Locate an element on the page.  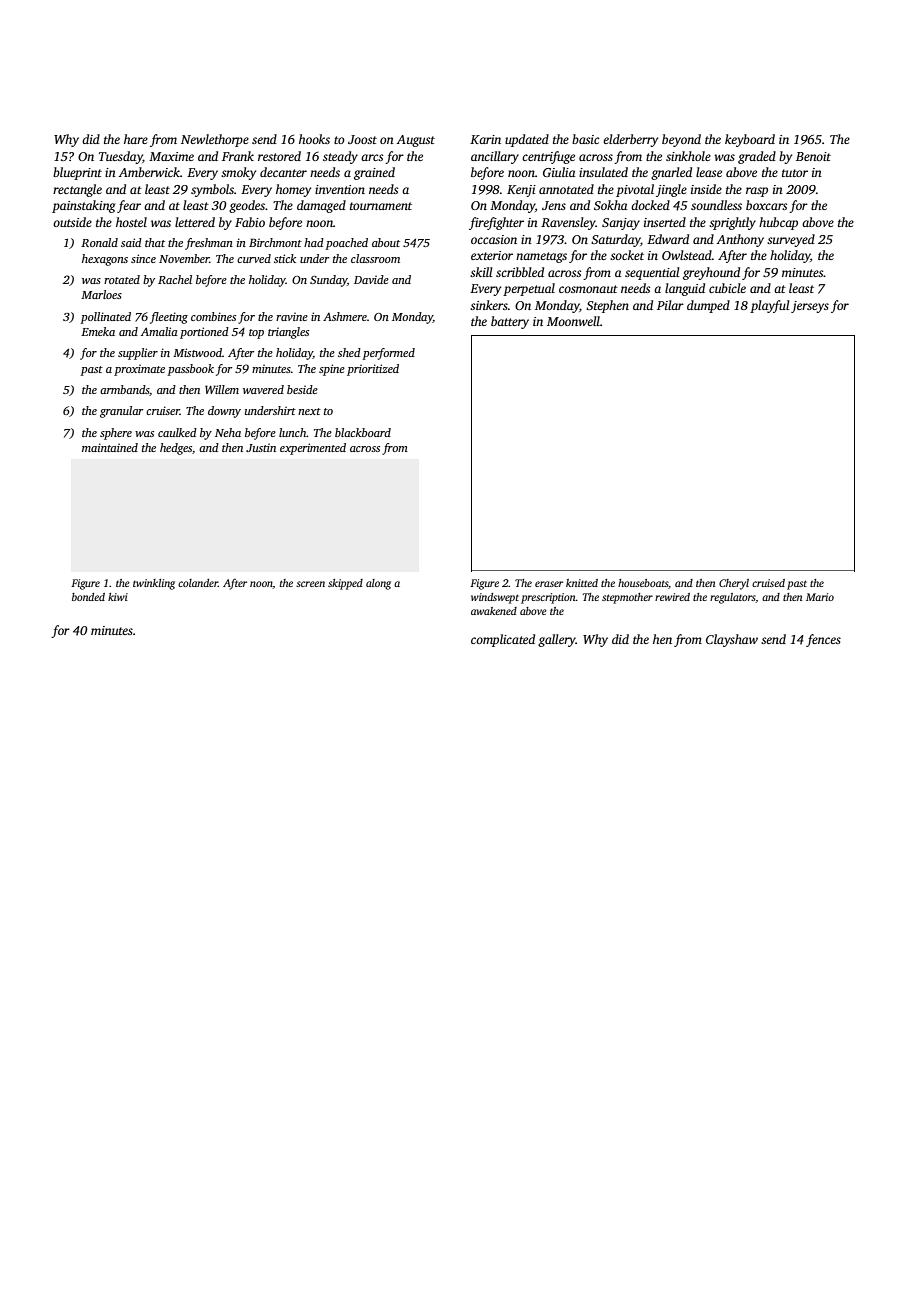
along is located at coordinates (378, 584).
